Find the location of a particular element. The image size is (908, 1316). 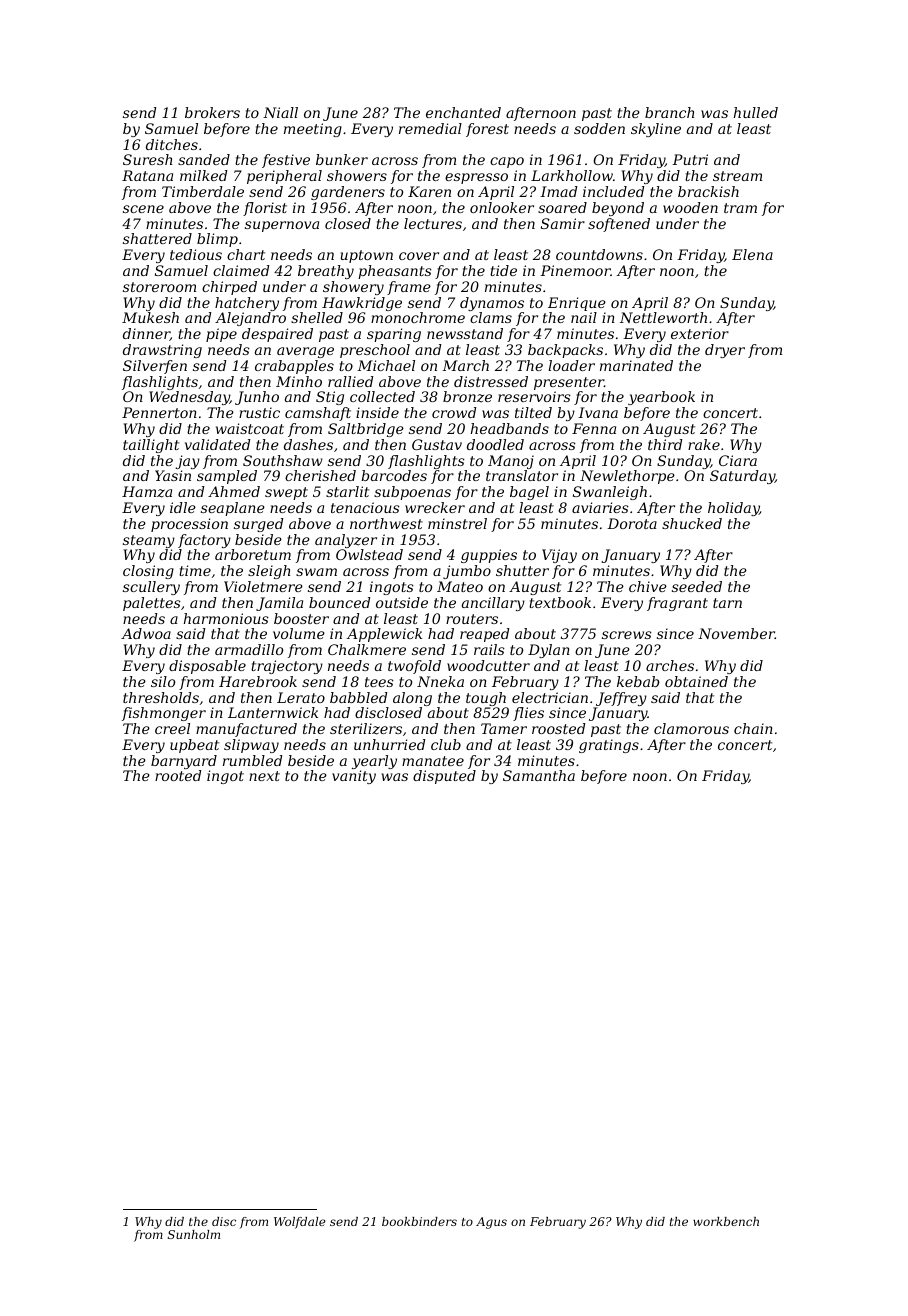

enchanted is located at coordinates (463, 112).
